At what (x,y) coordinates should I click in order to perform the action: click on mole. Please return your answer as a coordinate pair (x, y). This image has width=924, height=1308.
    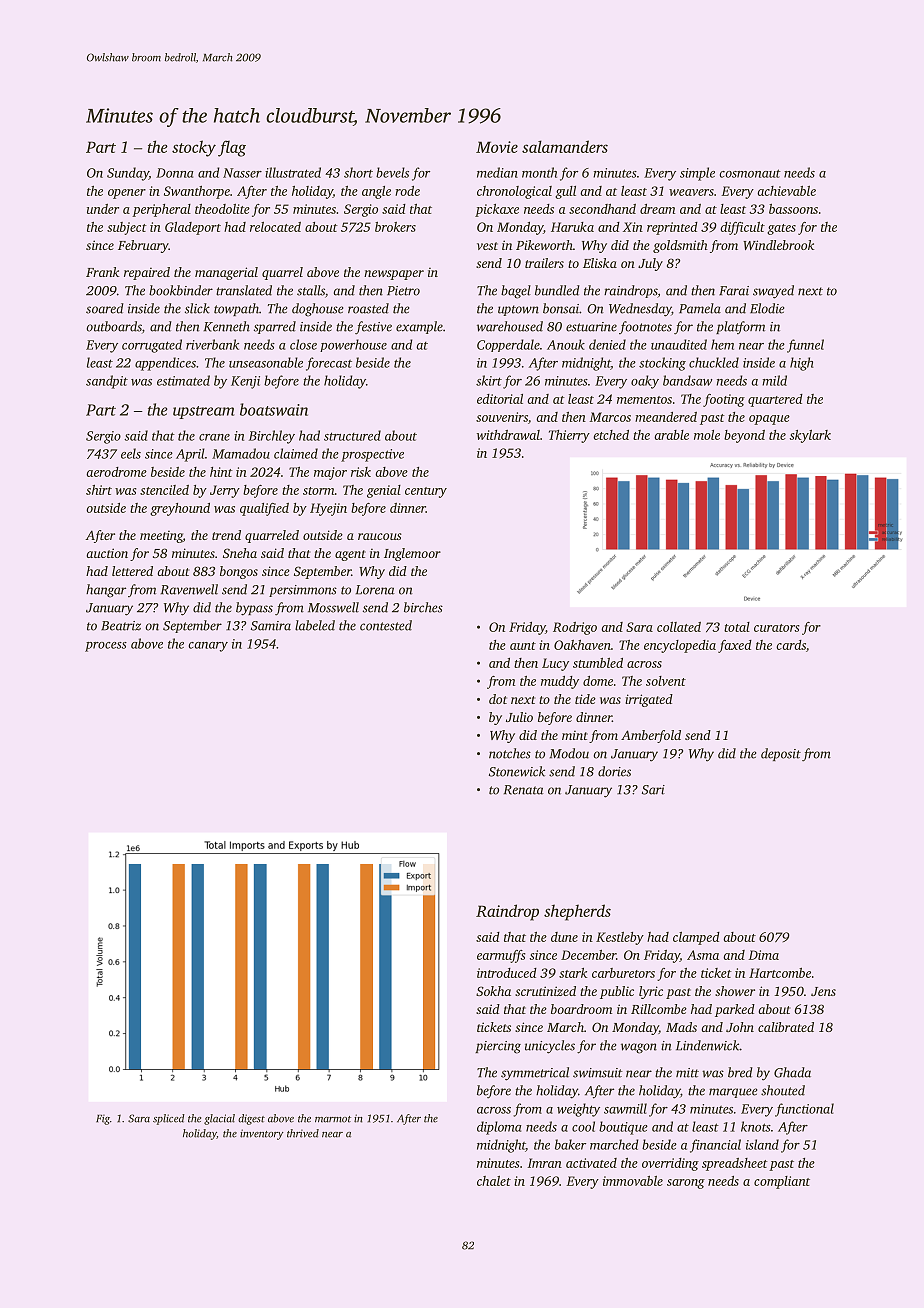
    Looking at the image, I should click on (707, 435).
